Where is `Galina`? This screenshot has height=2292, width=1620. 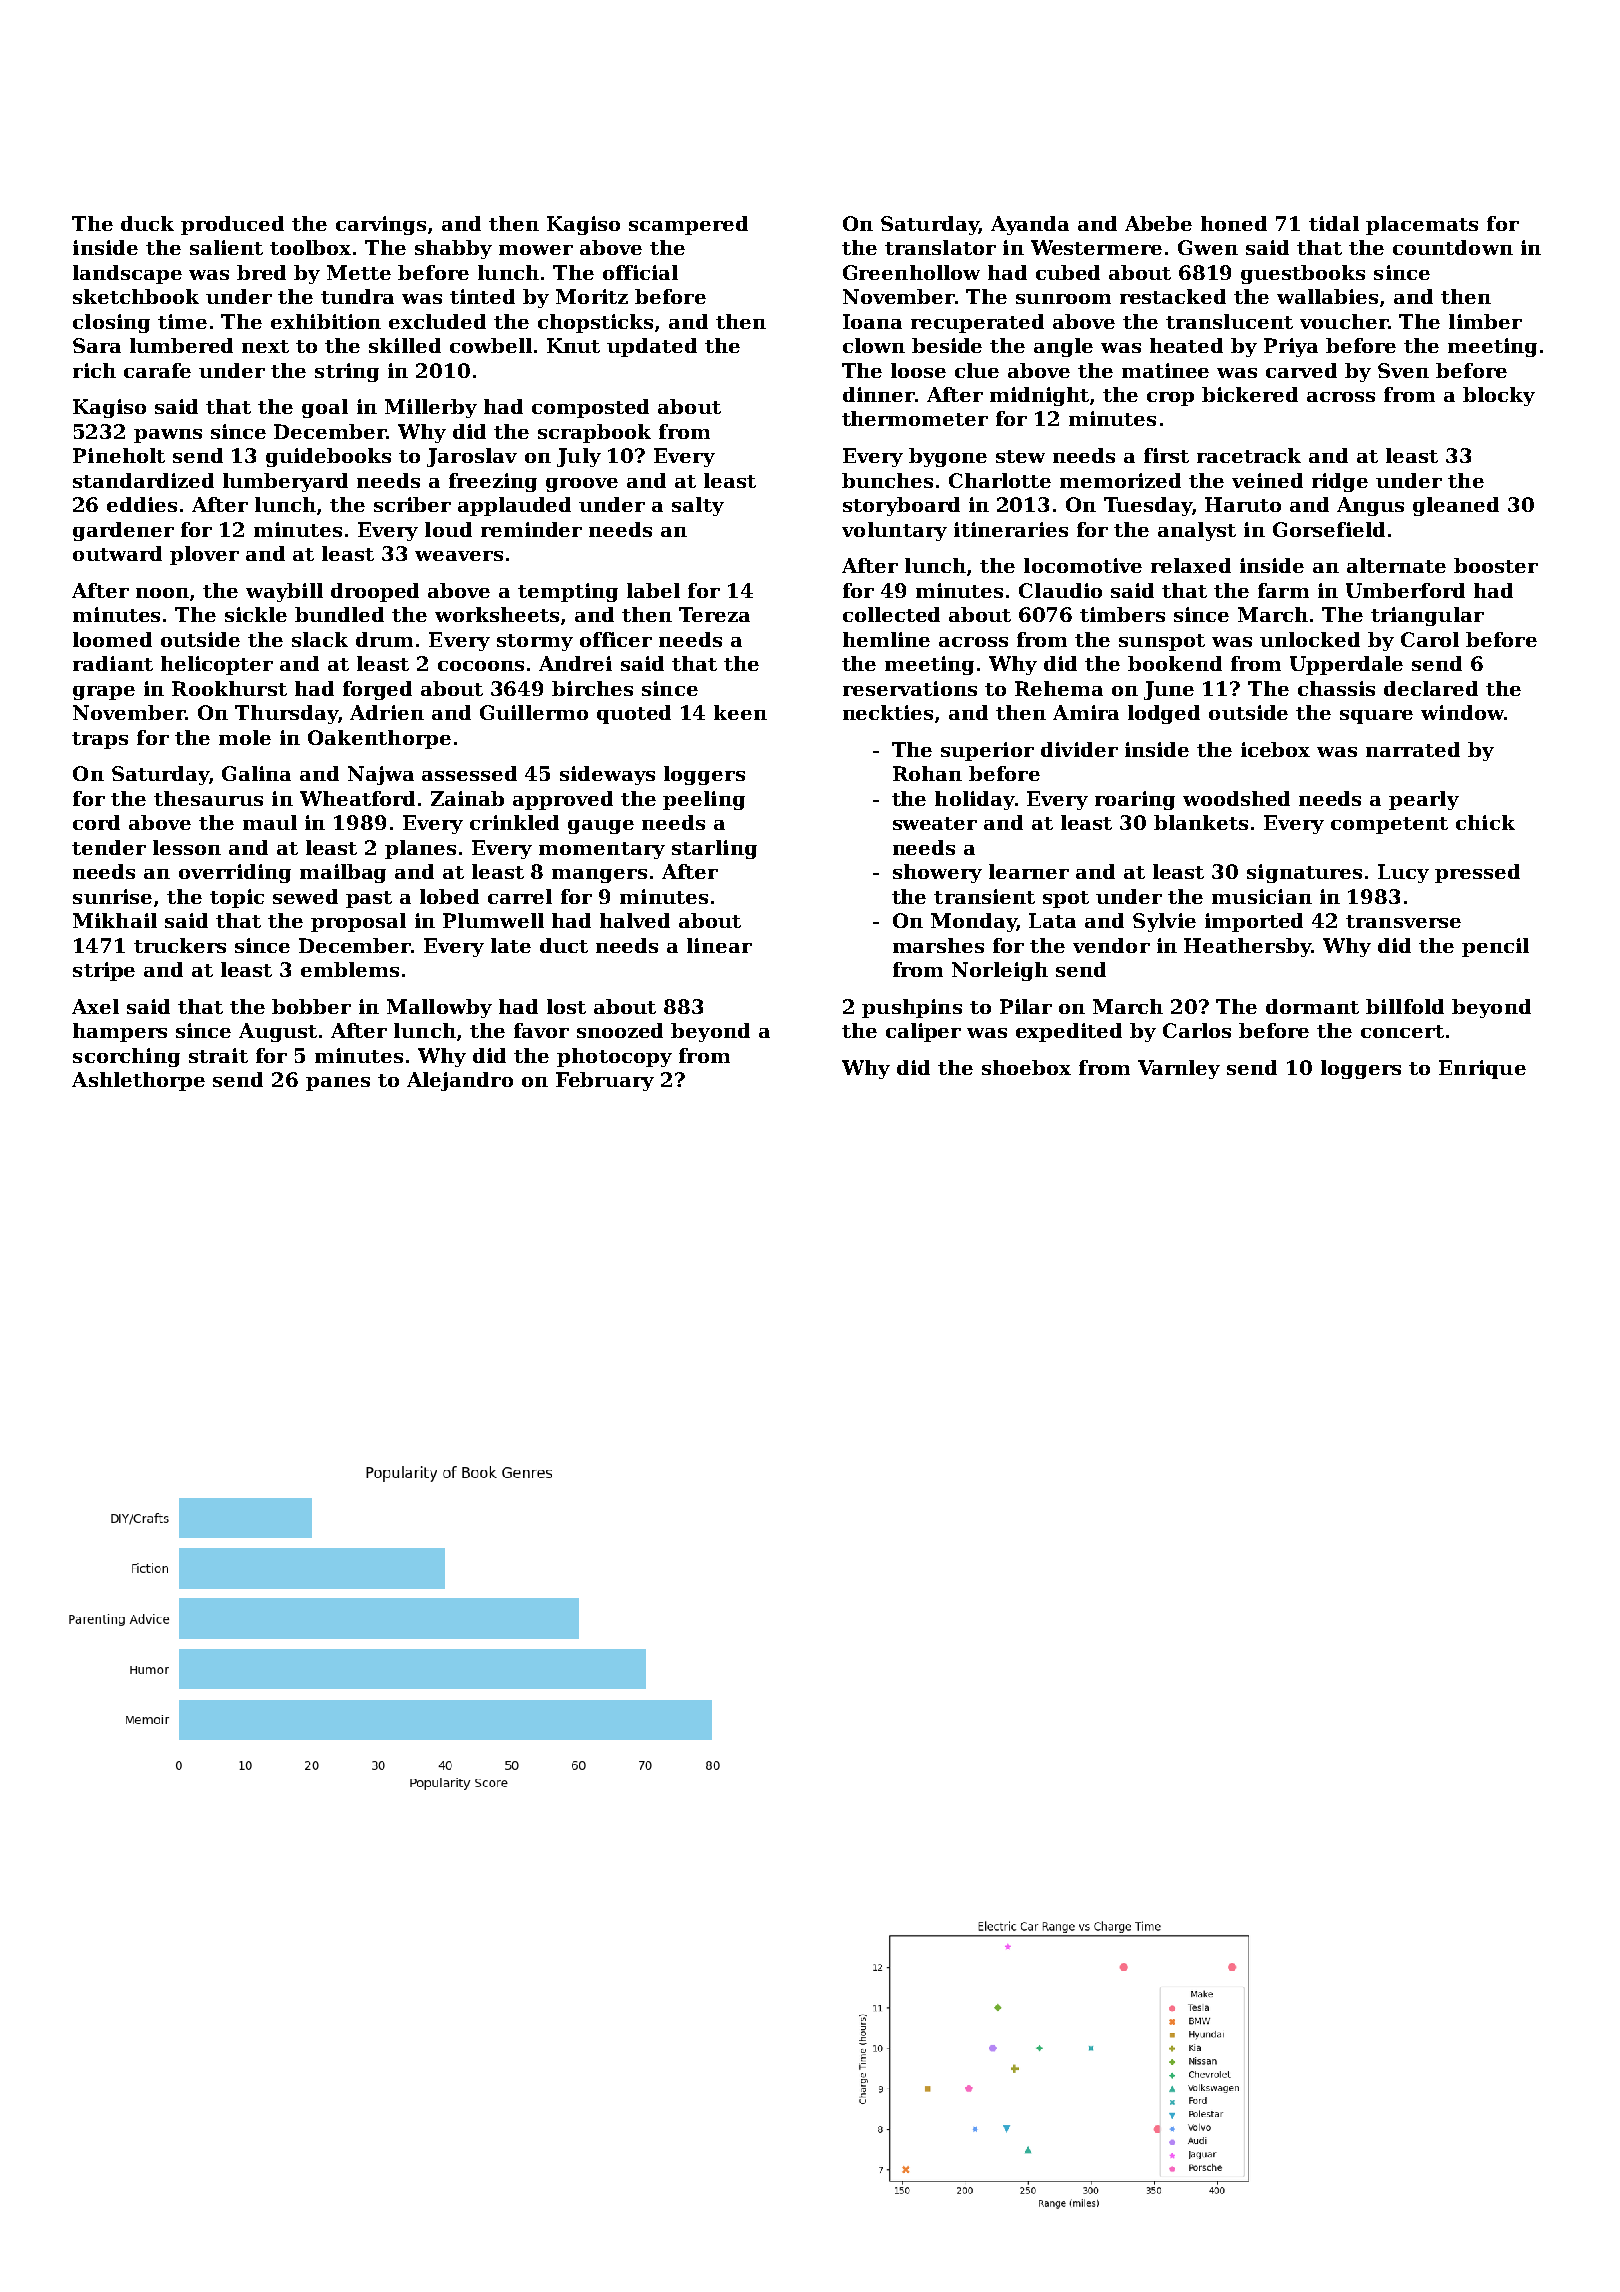
Galina is located at coordinates (256, 773).
